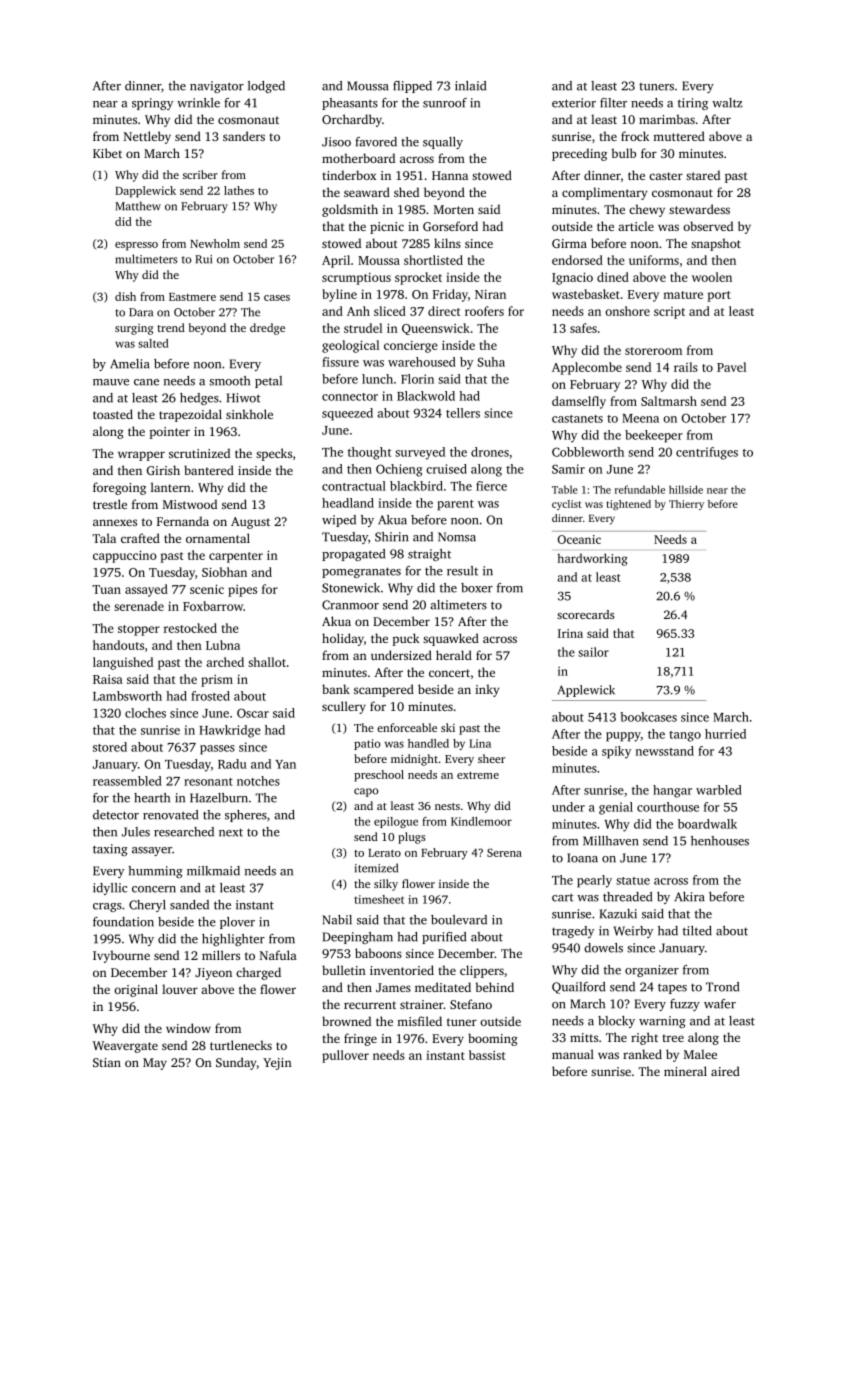 The width and height of the screenshot is (849, 1400). What do you see at coordinates (200, 174) in the screenshot?
I see `scriber` at bounding box center [200, 174].
